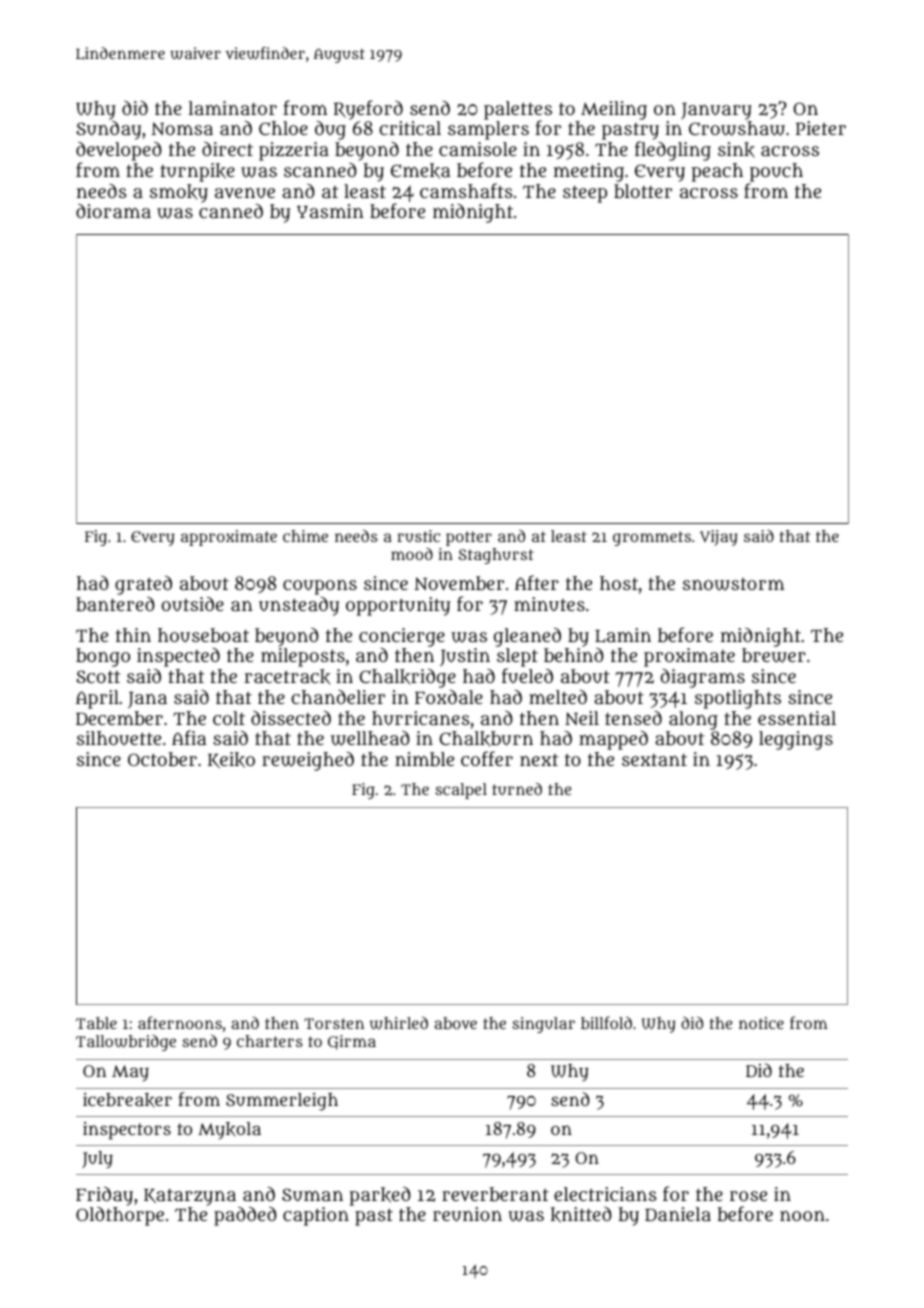 This document has height=1308, width=924. Describe the element at coordinates (130, 1073) in the document. I see `May` at that location.
